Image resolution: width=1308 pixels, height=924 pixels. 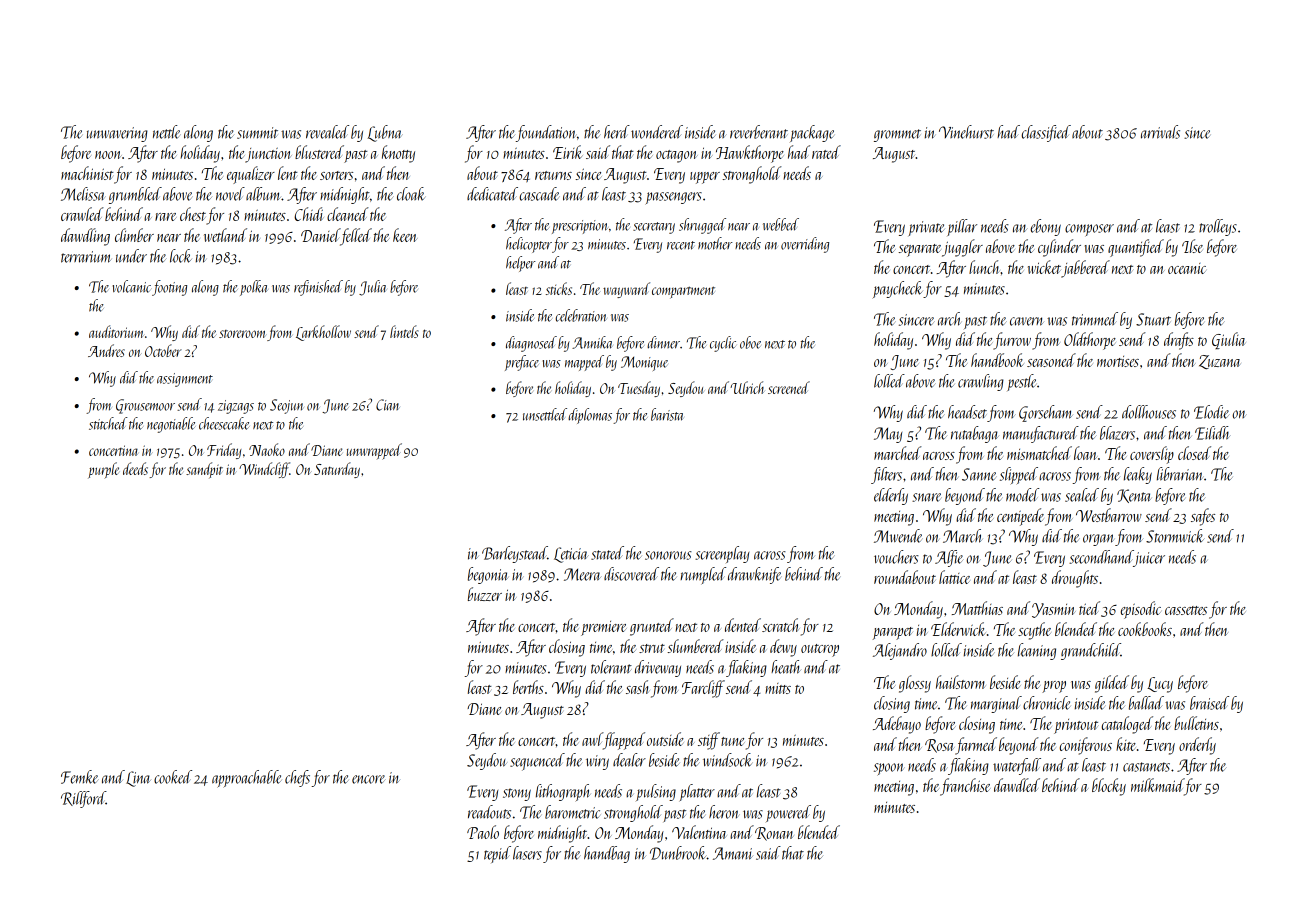 What do you see at coordinates (492, 194) in the document?
I see `dedicated` at bounding box center [492, 194].
